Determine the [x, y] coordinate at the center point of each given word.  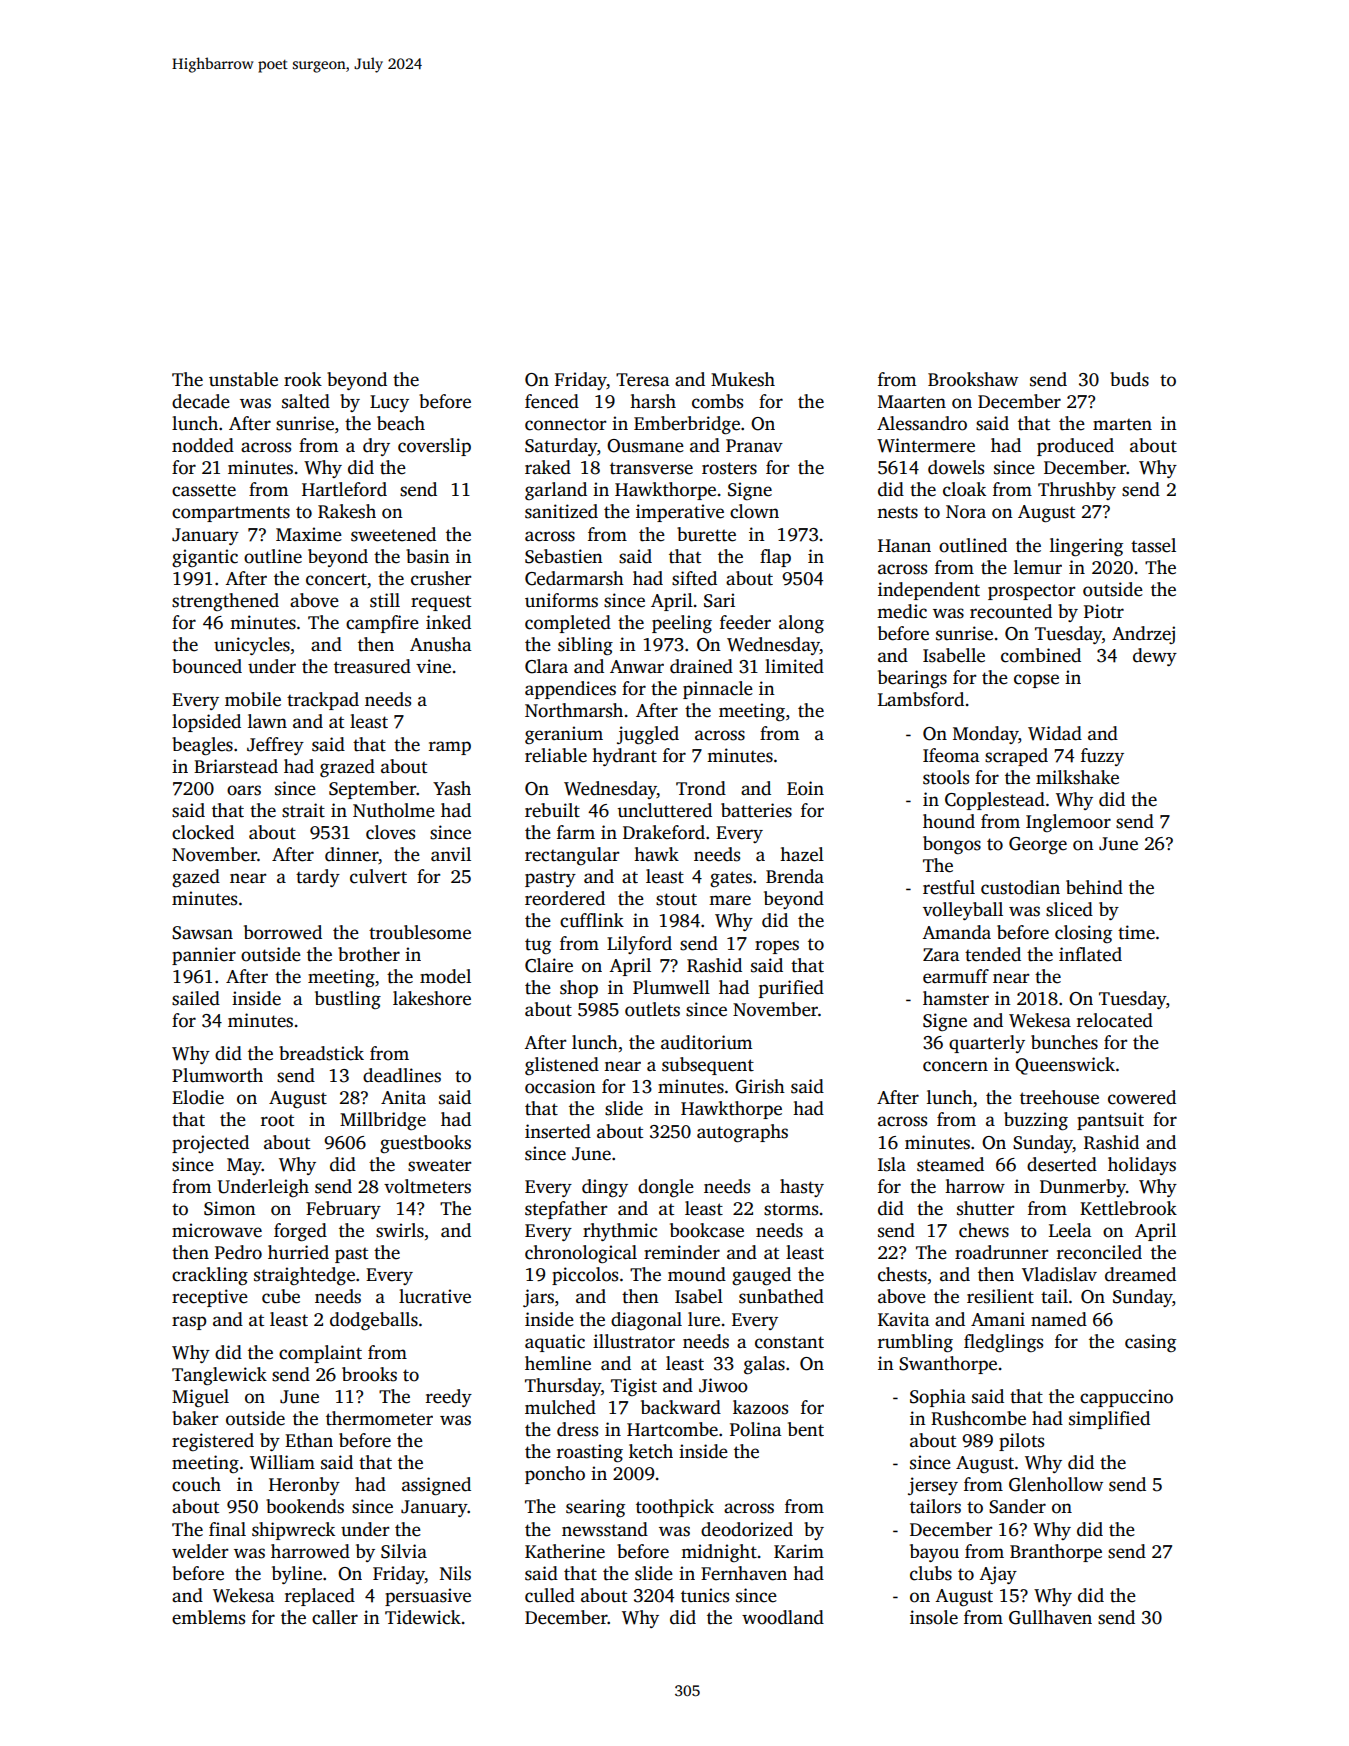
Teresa [643, 380]
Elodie [198, 1097]
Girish [760, 1086]
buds [1129, 379]
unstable [243, 379]
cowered [1142, 1097]
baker [195, 1418]
